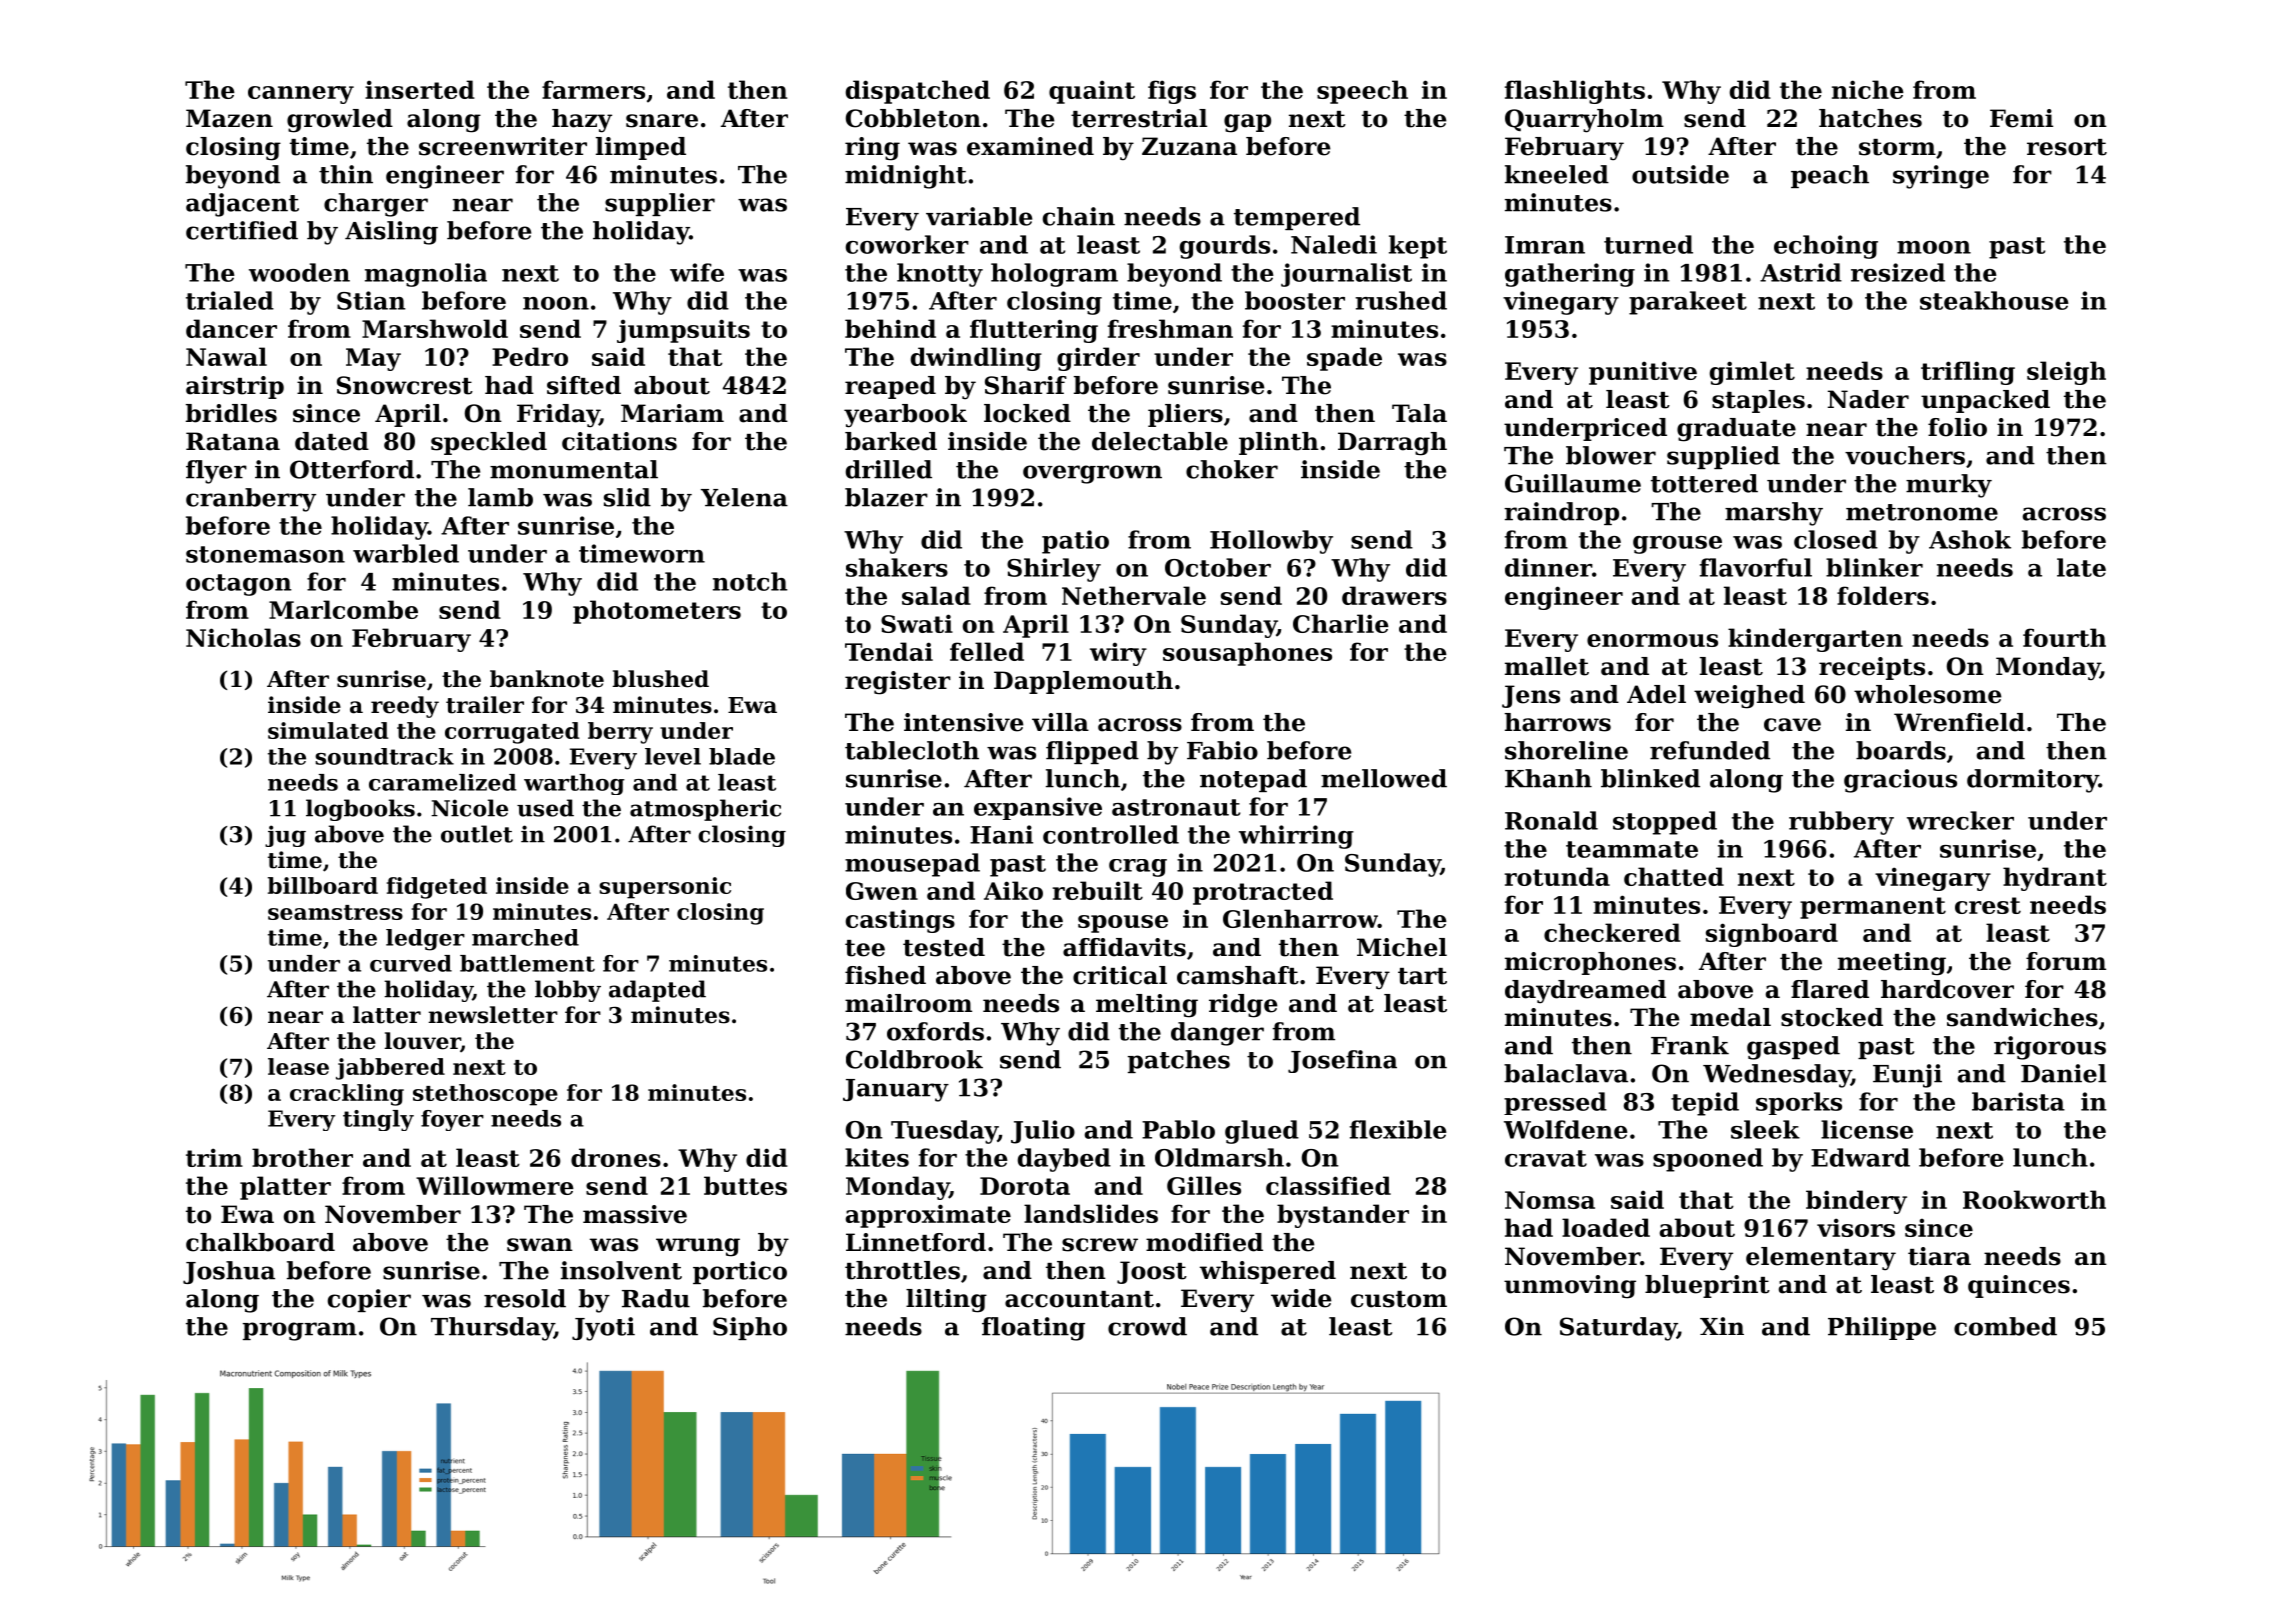 The width and height of the screenshot is (2292, 1620). I want to click on dormitory, so click(2033, 781).
